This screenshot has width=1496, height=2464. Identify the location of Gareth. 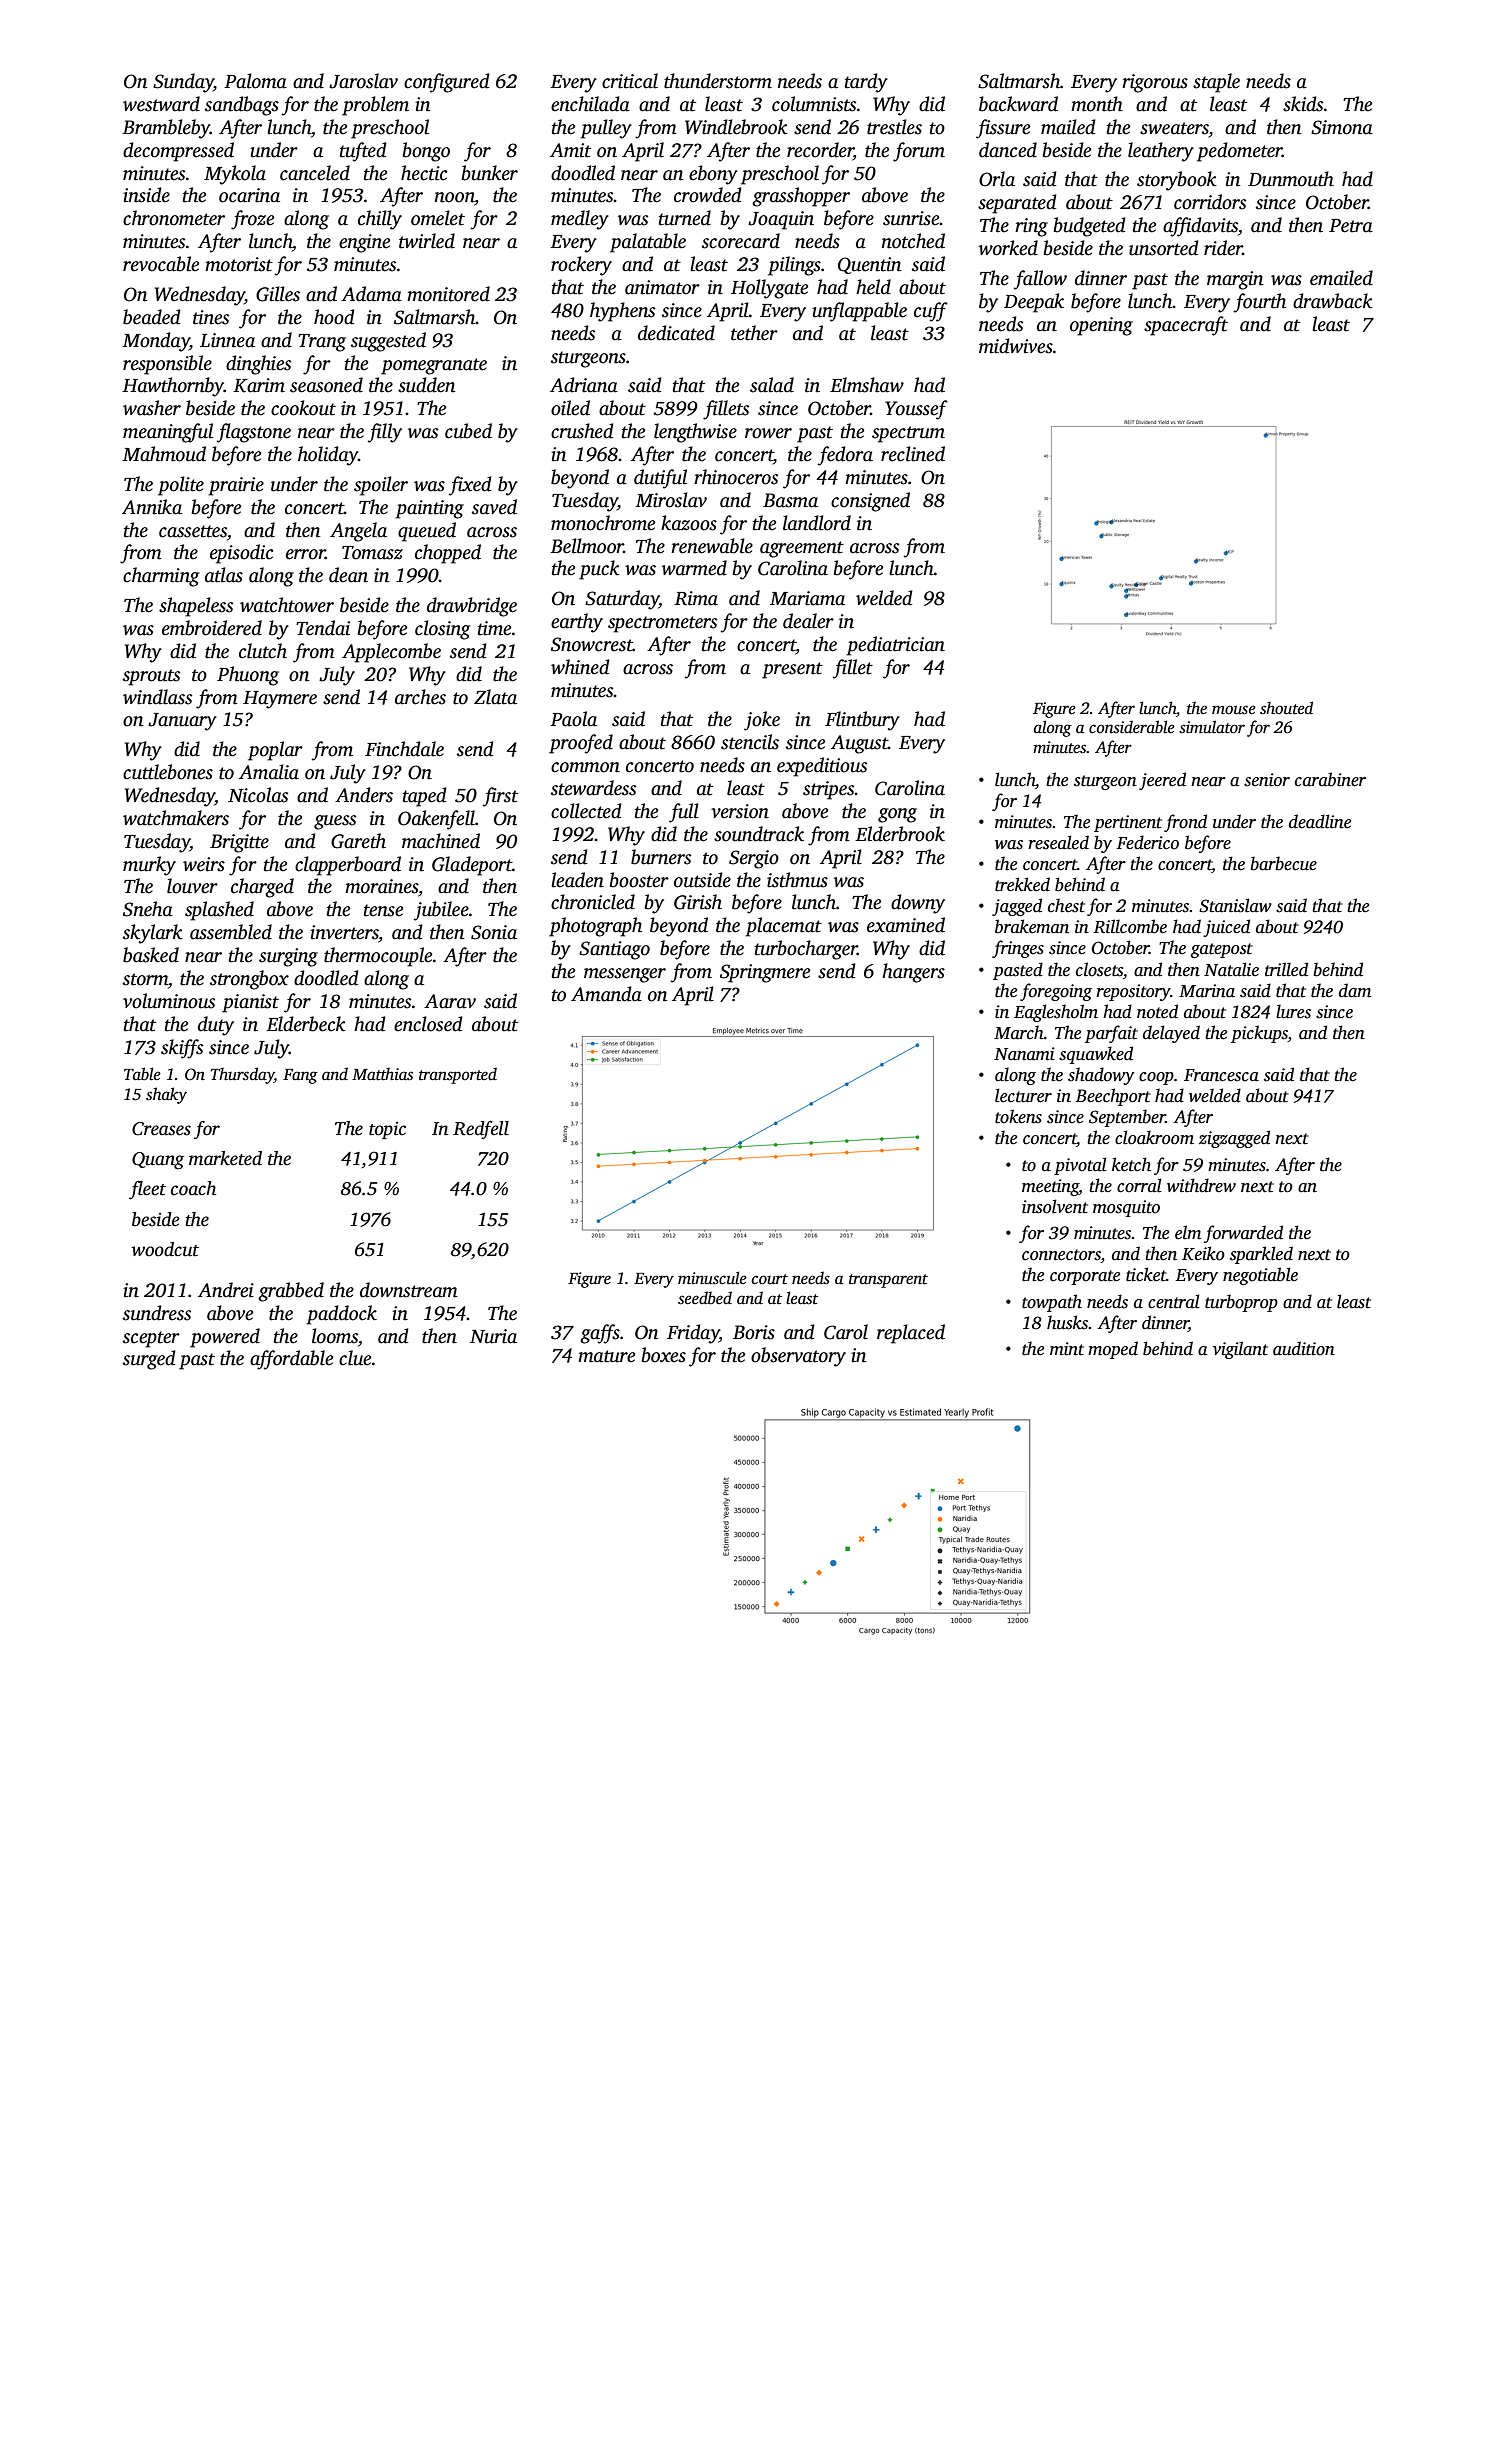
(358, 841).
